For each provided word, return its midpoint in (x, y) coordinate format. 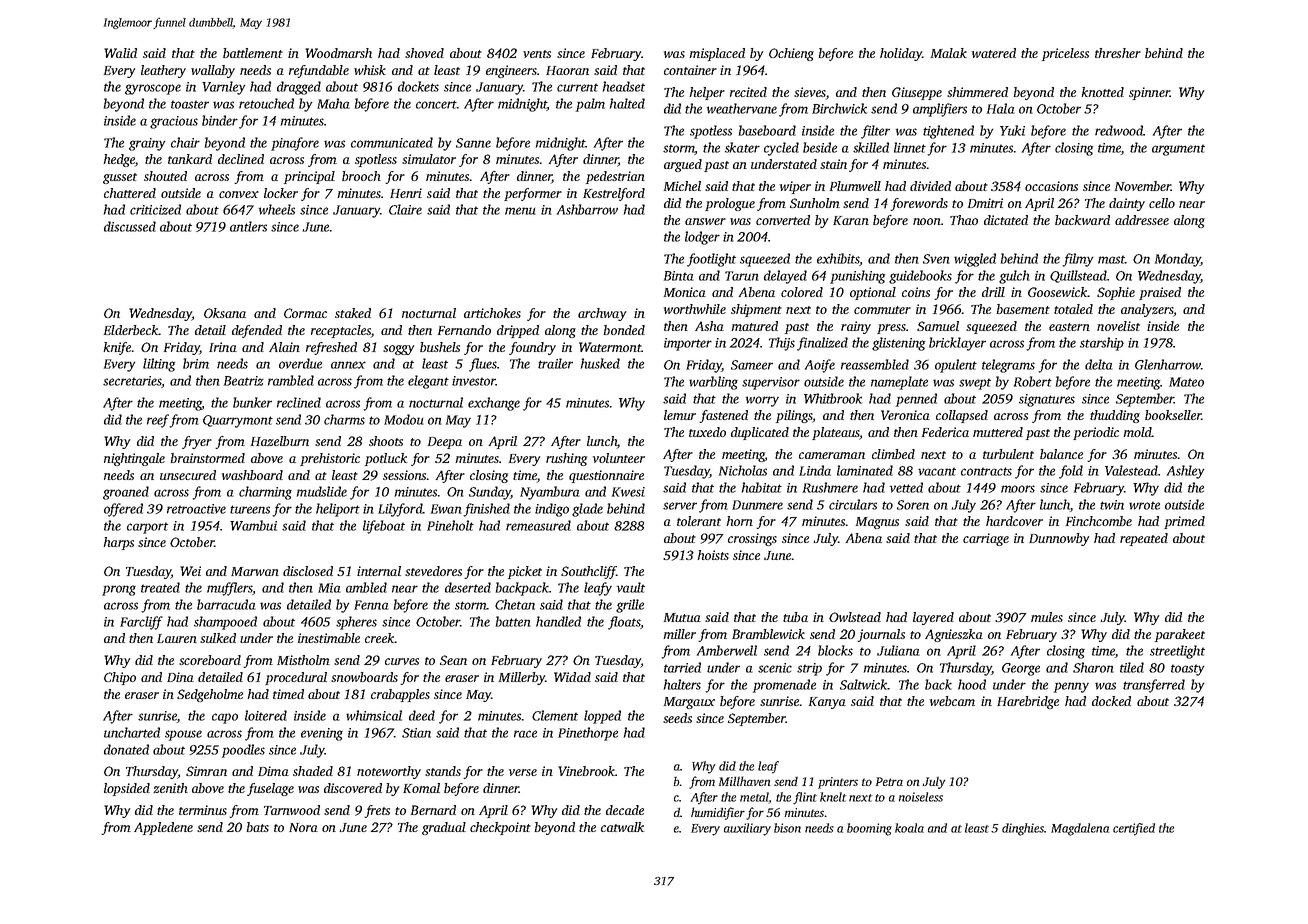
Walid (120, 53)
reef (158, 421)
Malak (949, 53)
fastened (723, 416)
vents (537, 54)
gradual (444, 828)
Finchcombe (1099, 521)
